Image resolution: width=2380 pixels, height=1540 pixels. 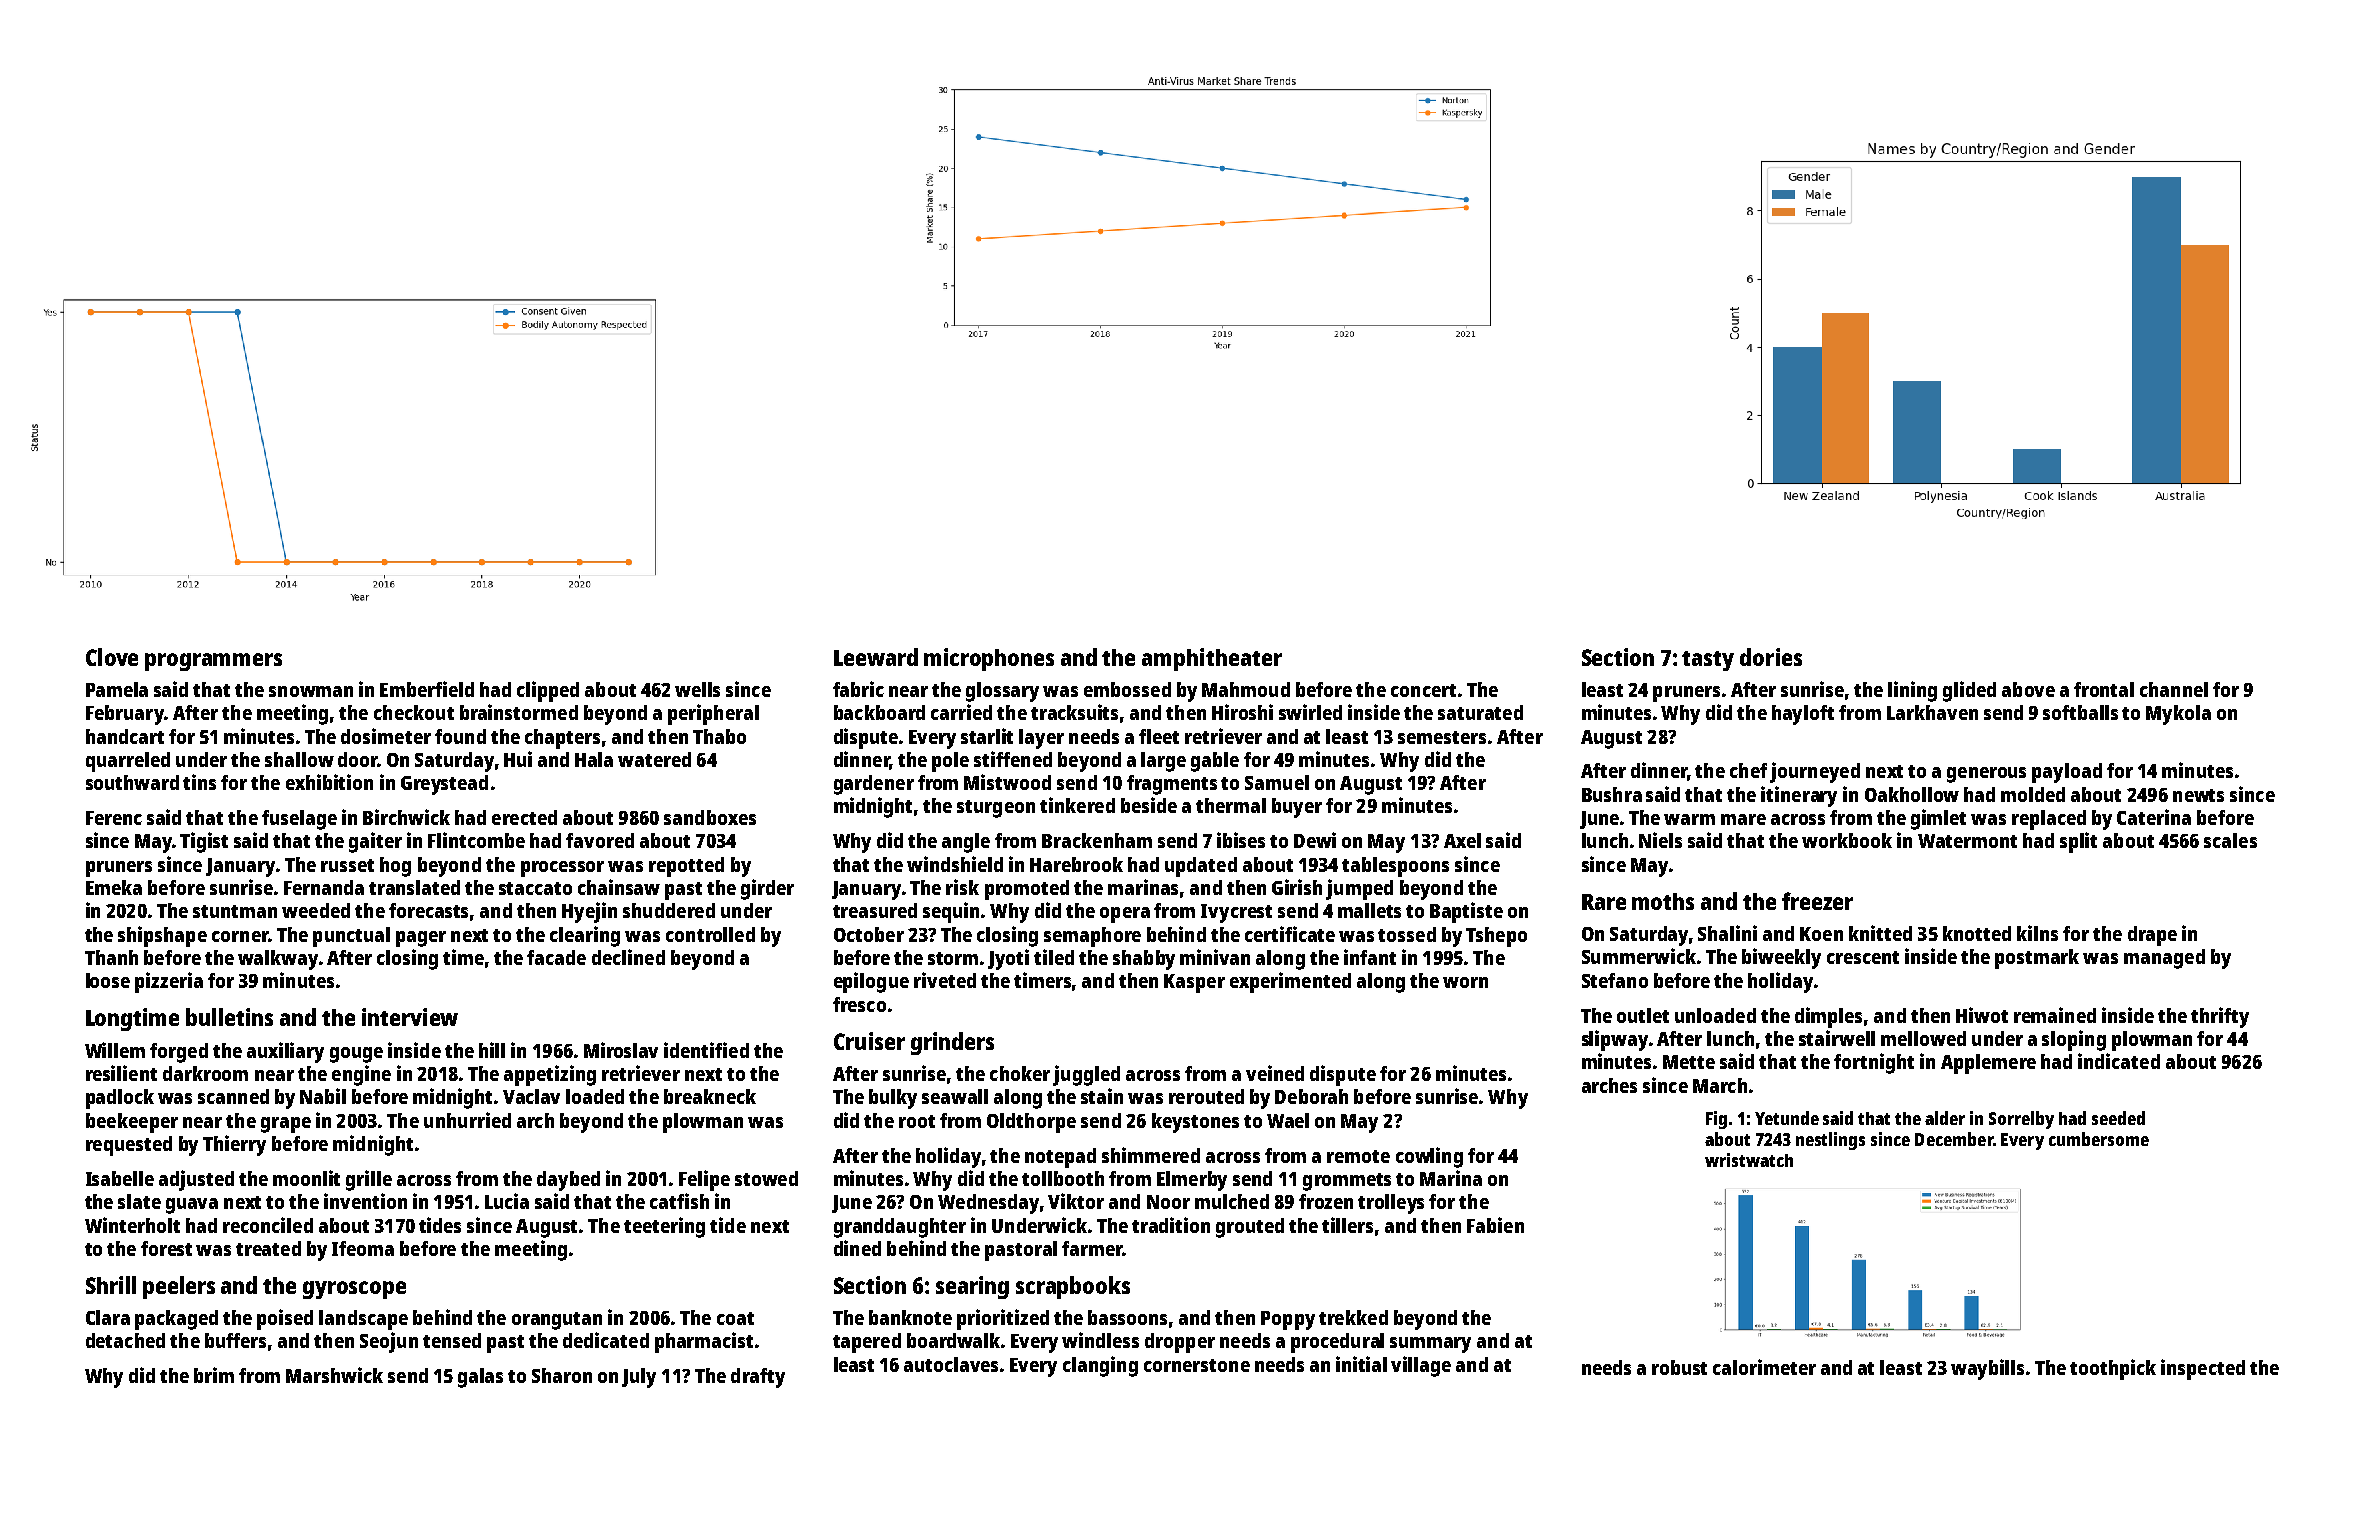 I want to click on fragments, so click(x=1172, y=785).
